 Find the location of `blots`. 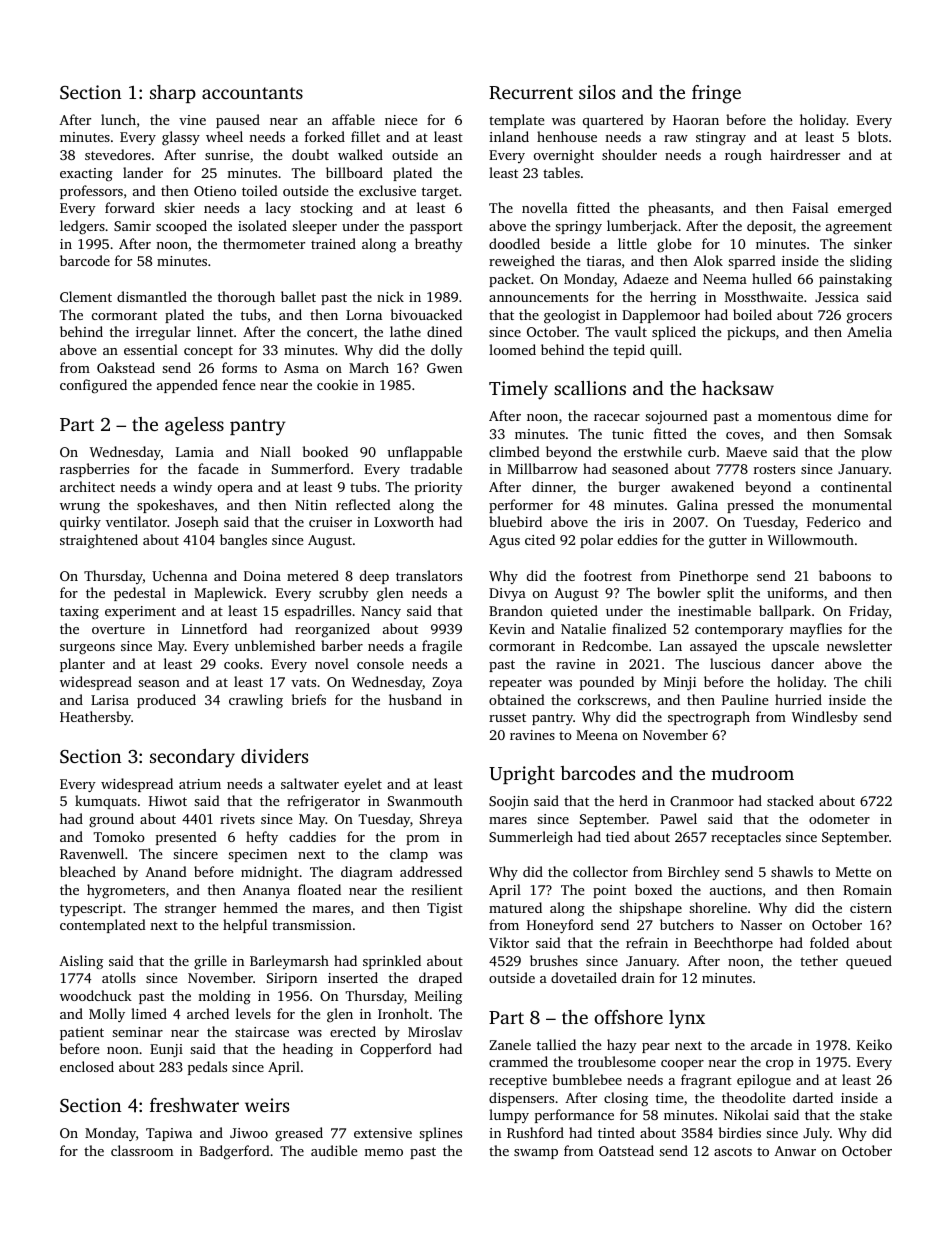

blots is located at coordinates (873, 136).
